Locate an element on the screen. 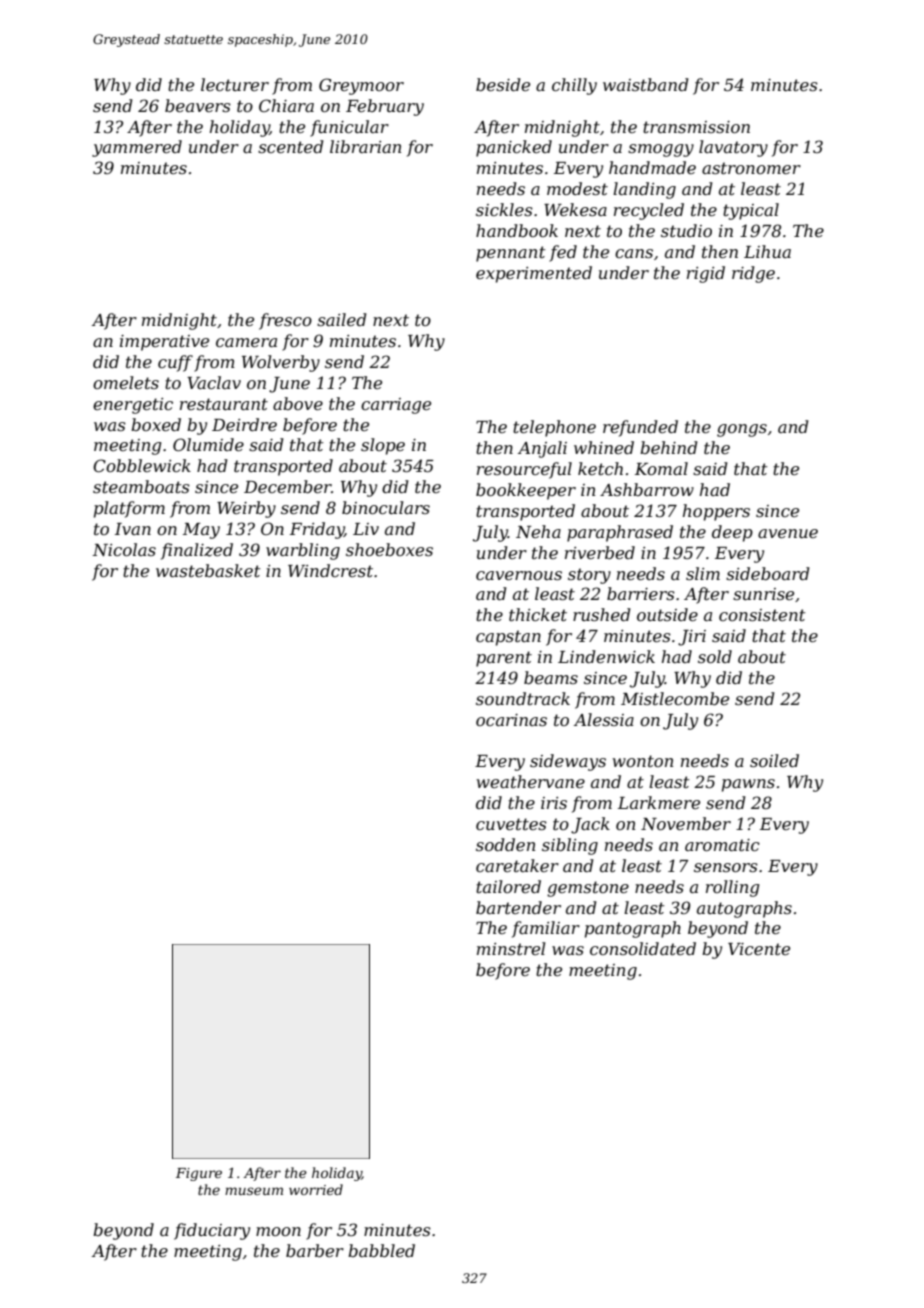 This screenshot has height=1308, width=924. Vicente is located at coordinates (759, 949).
